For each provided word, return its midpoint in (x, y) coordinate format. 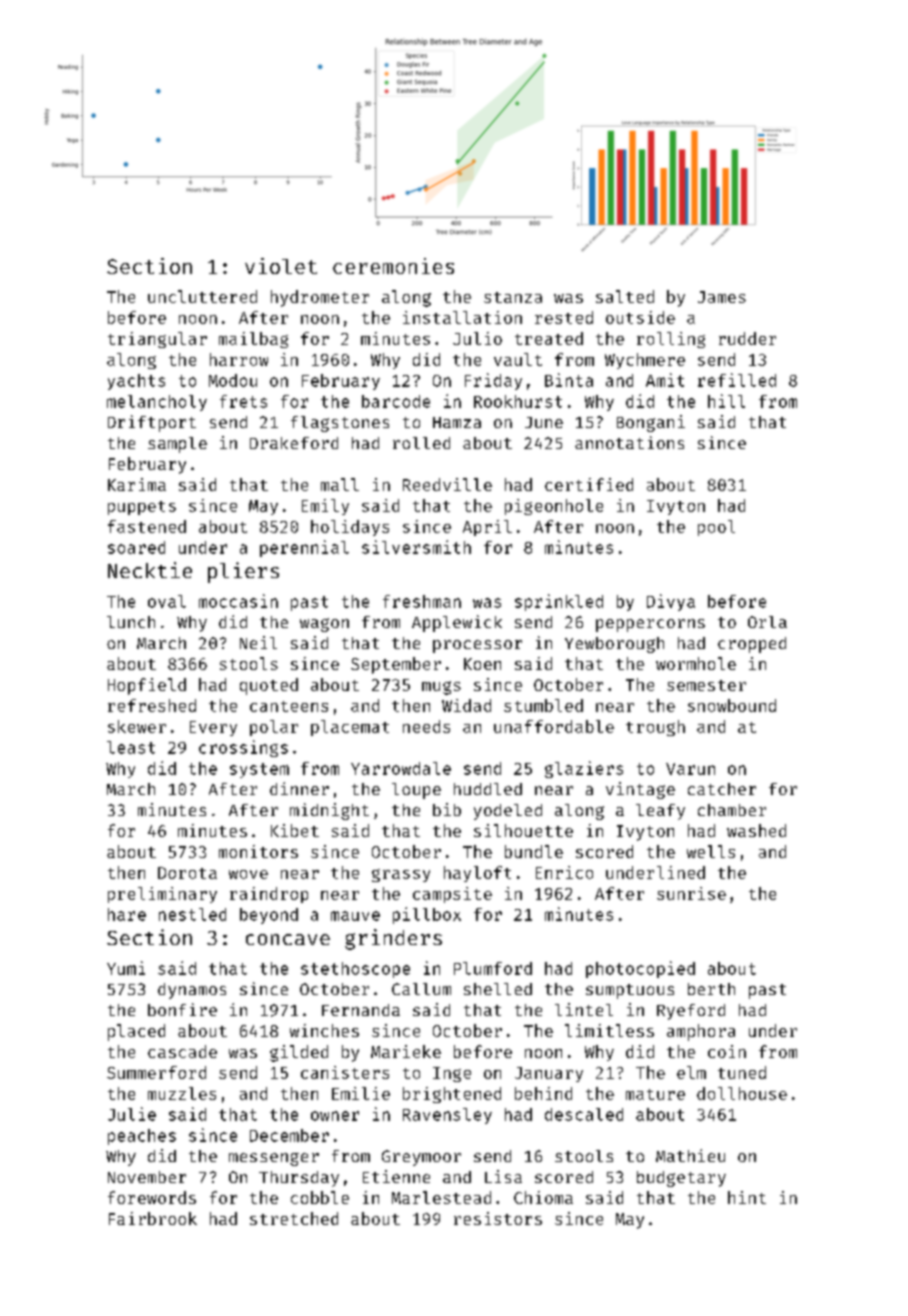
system (259, 770)
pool (716, 528)
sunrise (691, 893)
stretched (294, 1218)
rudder (747, 338)
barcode (396, 401)
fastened (147, 526)
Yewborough (614, 645)
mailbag (253, 340)
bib (447, 809)
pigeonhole (554, 507)
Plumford (493, 968)
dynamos (192, 991)
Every (213, 728)
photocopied (640, 969)
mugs (441, 688)
